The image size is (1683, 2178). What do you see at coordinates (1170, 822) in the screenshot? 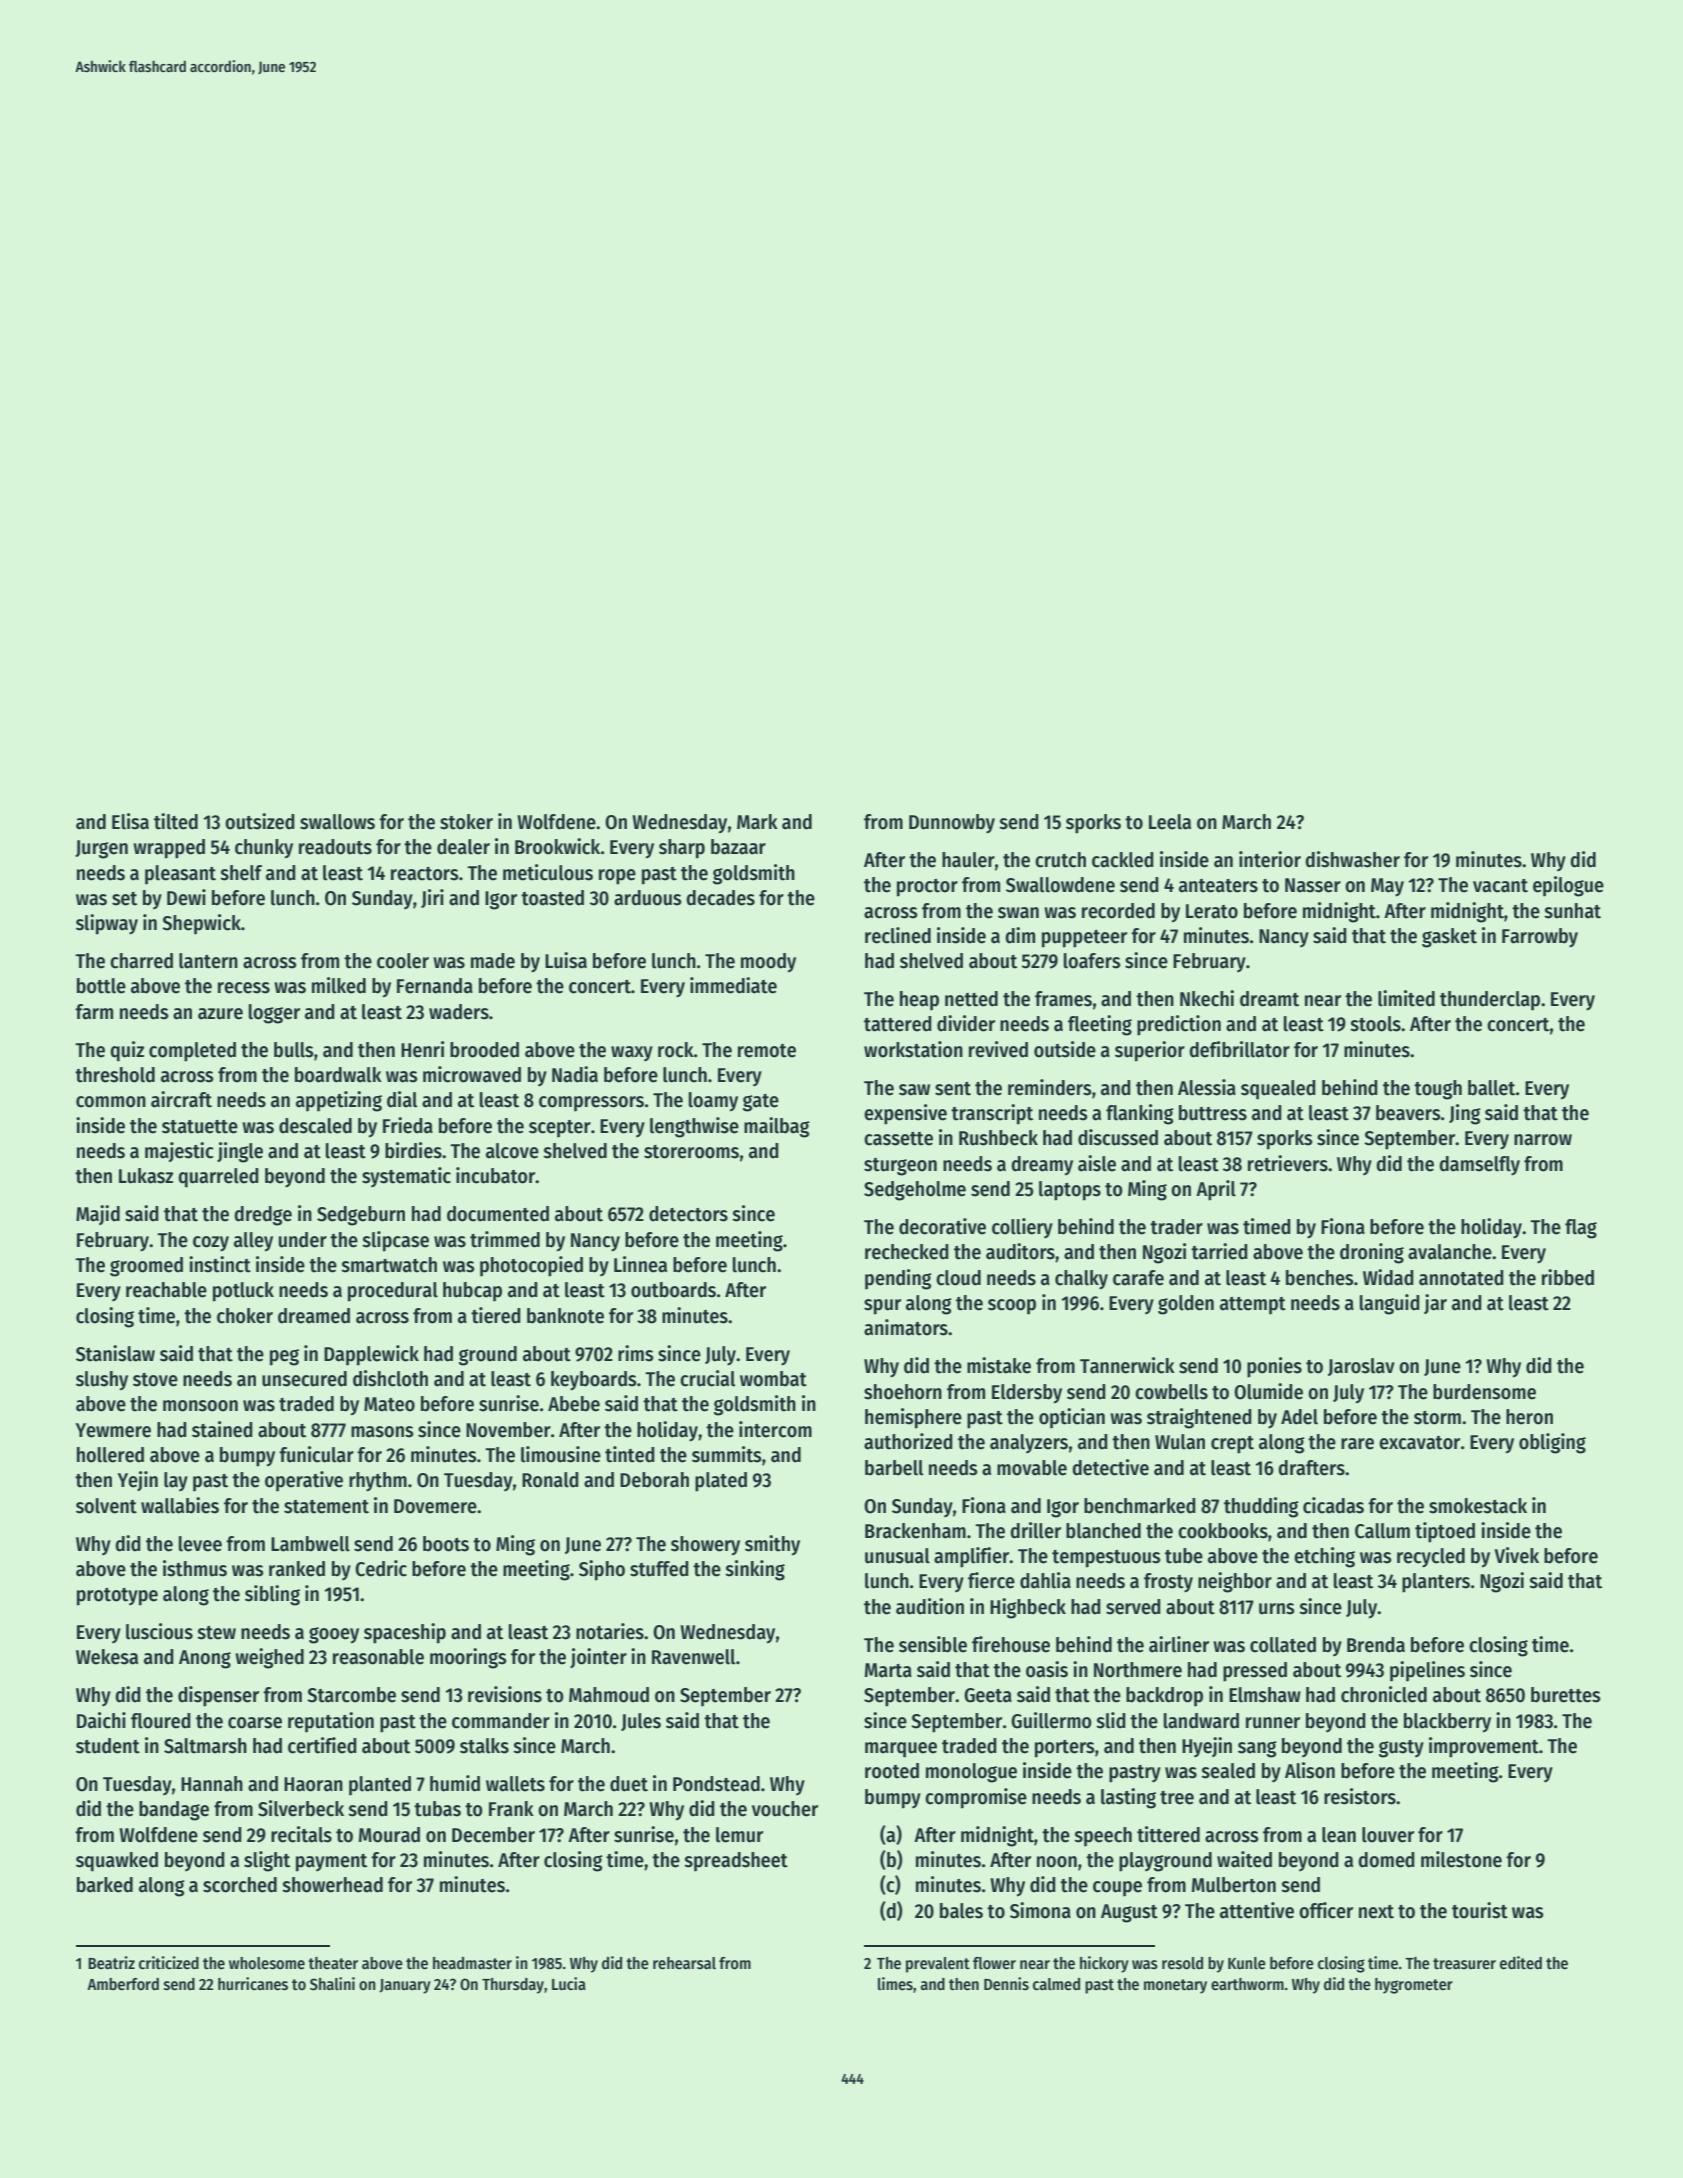
I see `Leela` at bounding box center [1170, 822].
